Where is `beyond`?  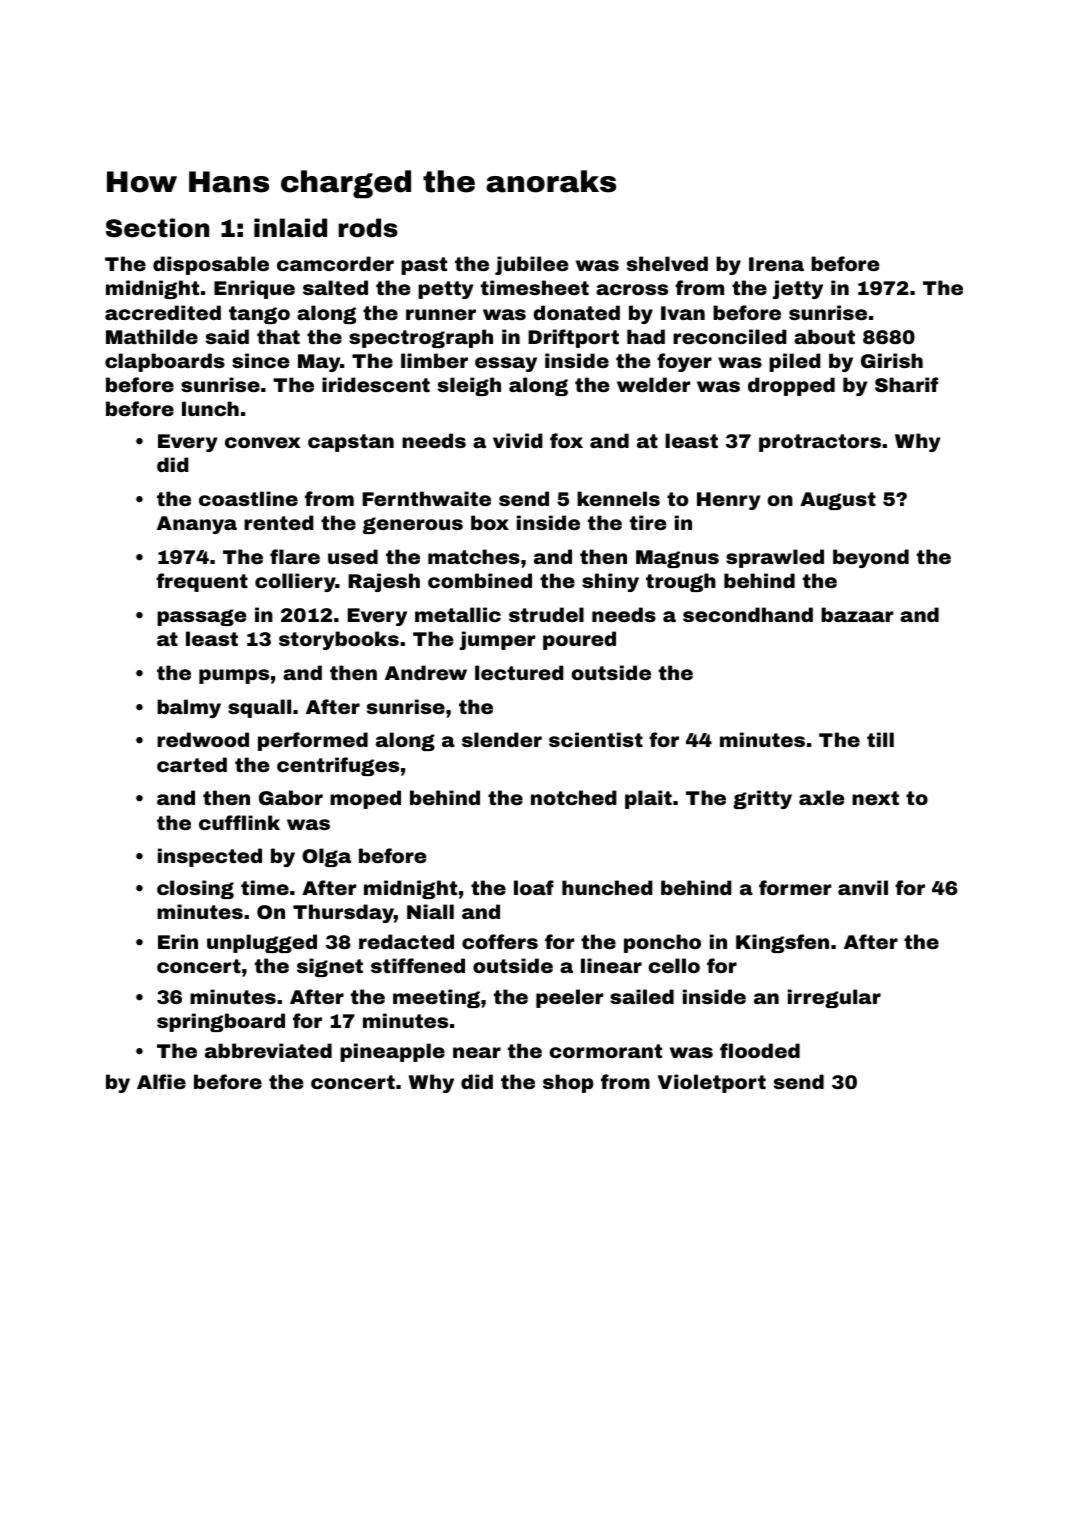
beyond is located at coordinates (871, 558).
